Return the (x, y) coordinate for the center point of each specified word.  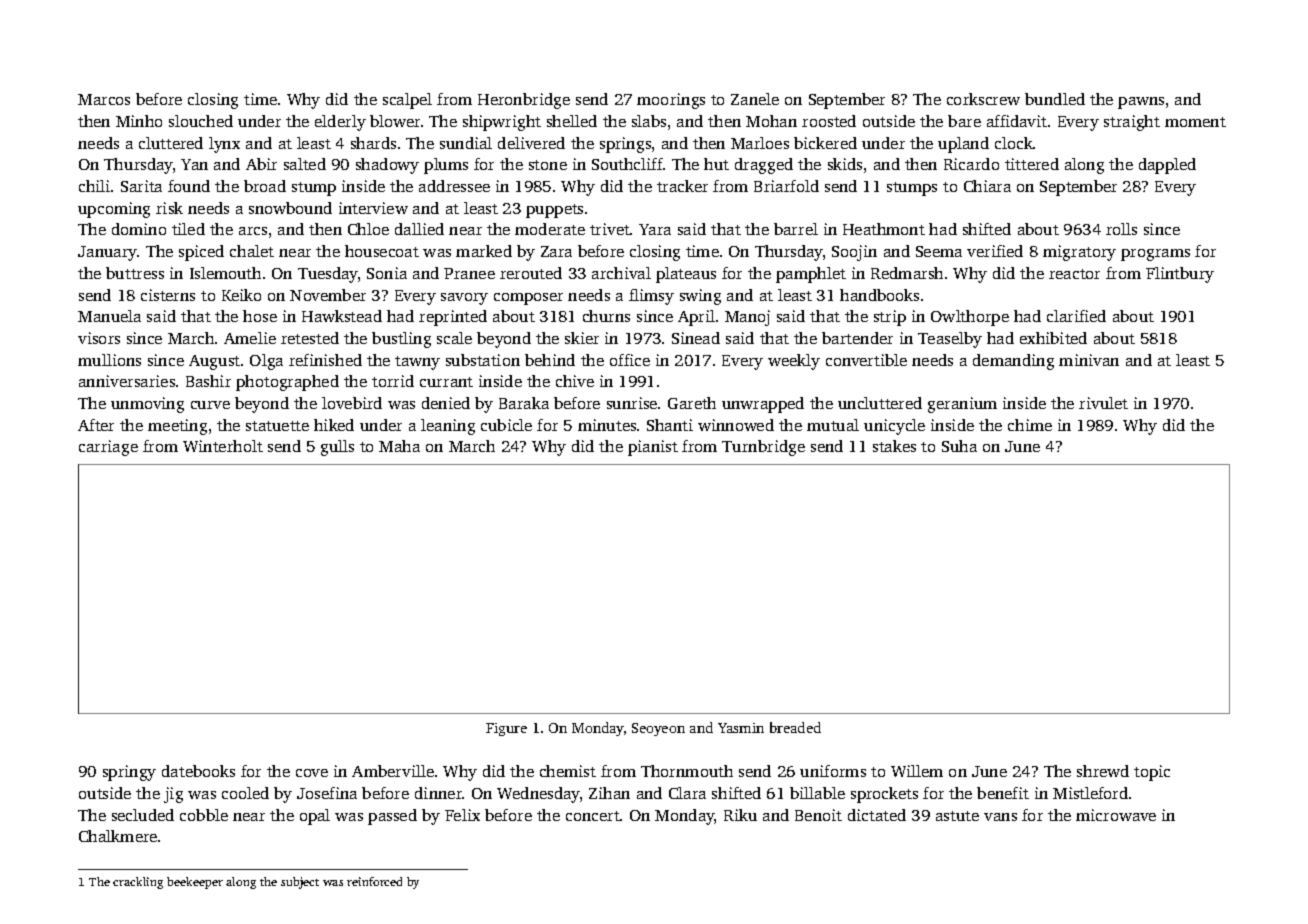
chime (1030, 425)
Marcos (104, 99)
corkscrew (983, 99)
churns (606, 316)
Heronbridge (524, 101)
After (96, 425)
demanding (1013, 362)
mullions (109, 360)
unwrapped (763, 405)
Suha (959, 446)
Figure (506, 729)
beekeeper (195, 883)
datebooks (198, 771)
